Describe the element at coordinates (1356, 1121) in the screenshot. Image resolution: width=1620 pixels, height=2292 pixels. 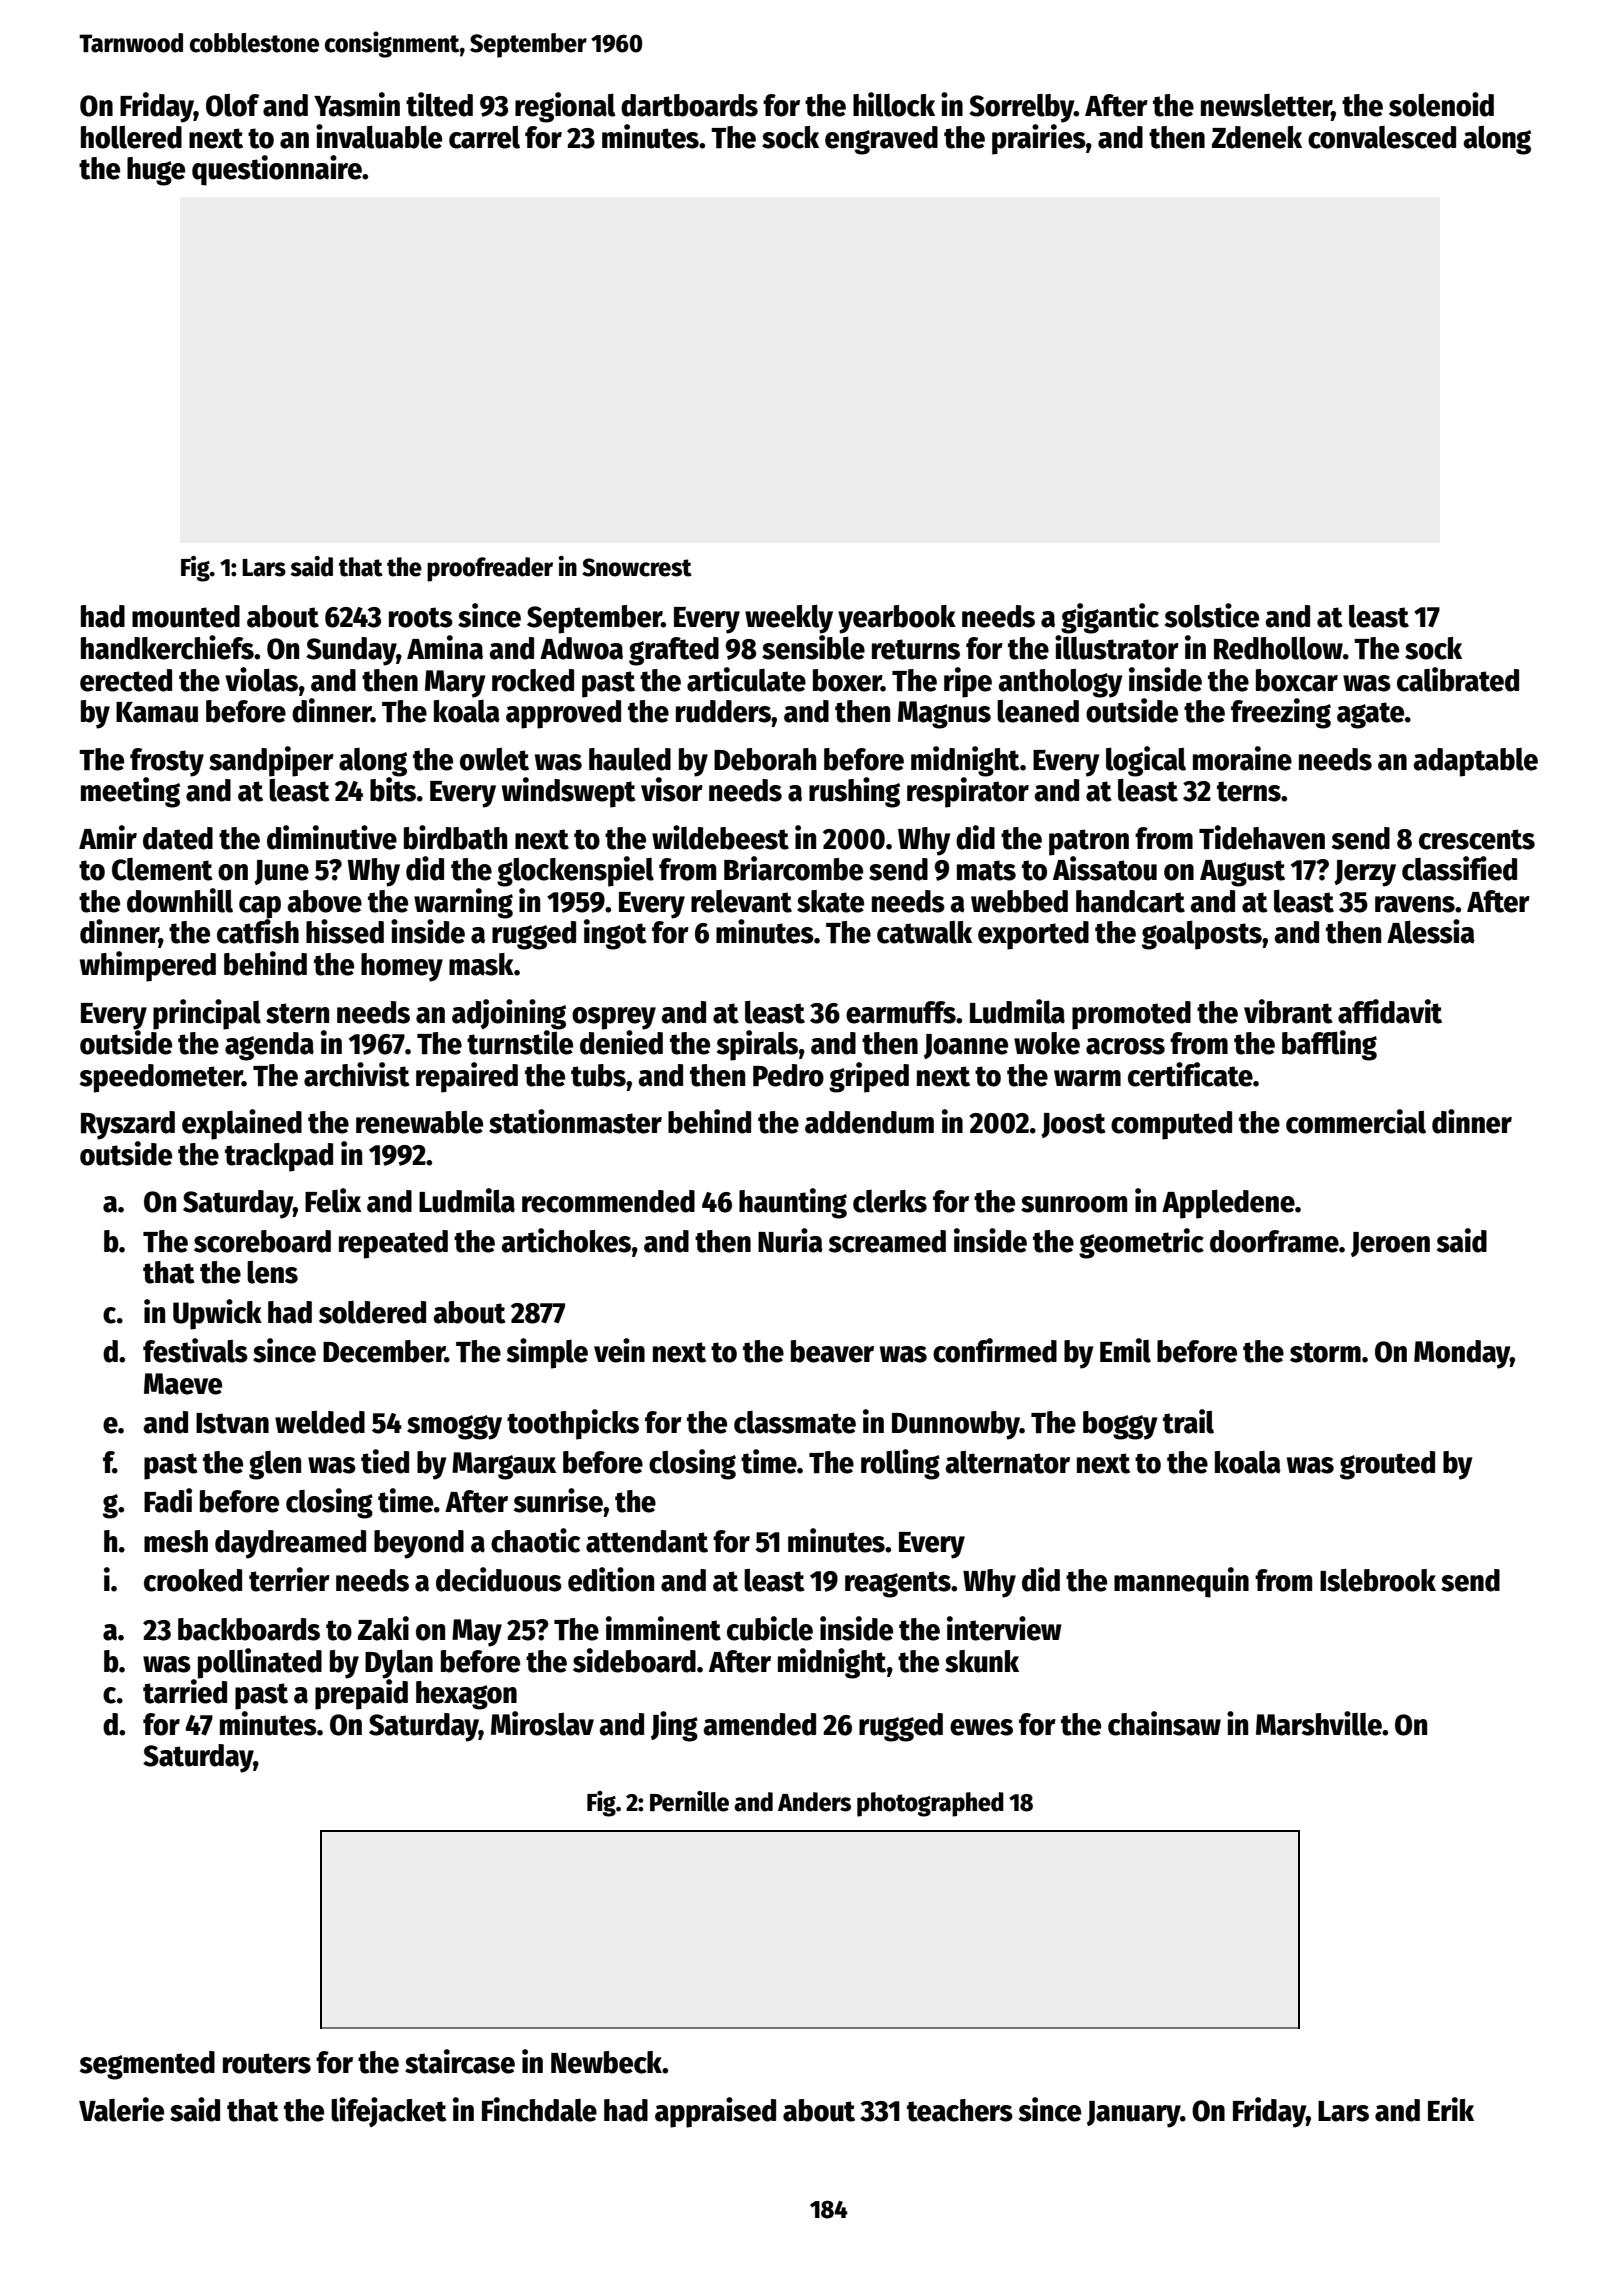
I see `commercial` at that location.
